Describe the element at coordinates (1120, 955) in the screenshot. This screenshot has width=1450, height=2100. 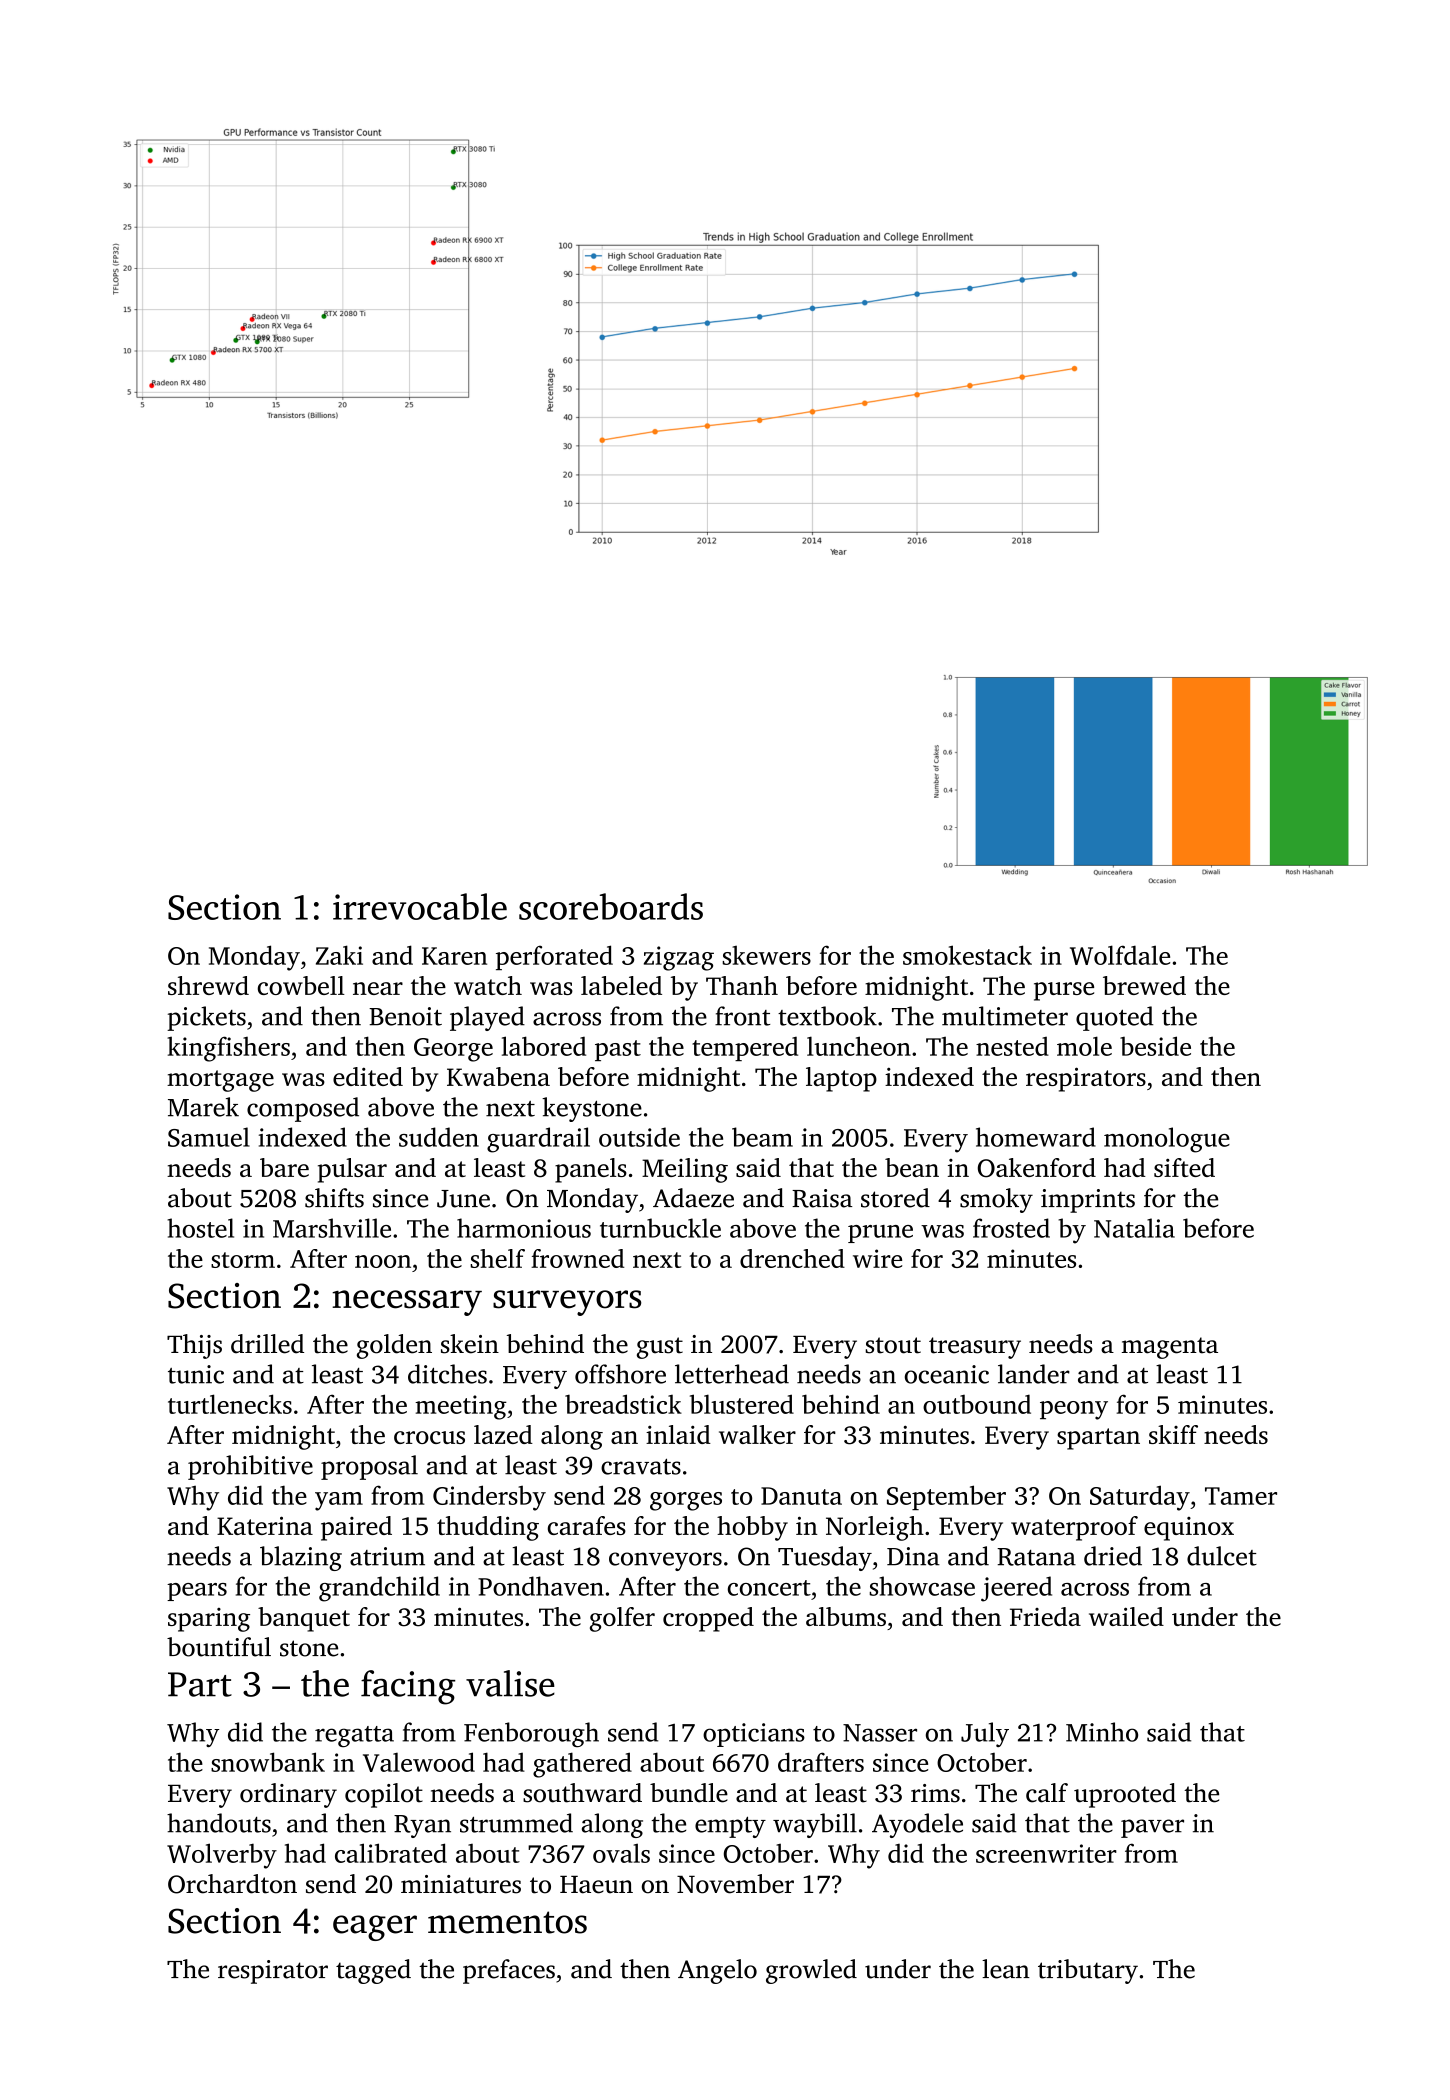
I see `Wolfdale` at that location.
